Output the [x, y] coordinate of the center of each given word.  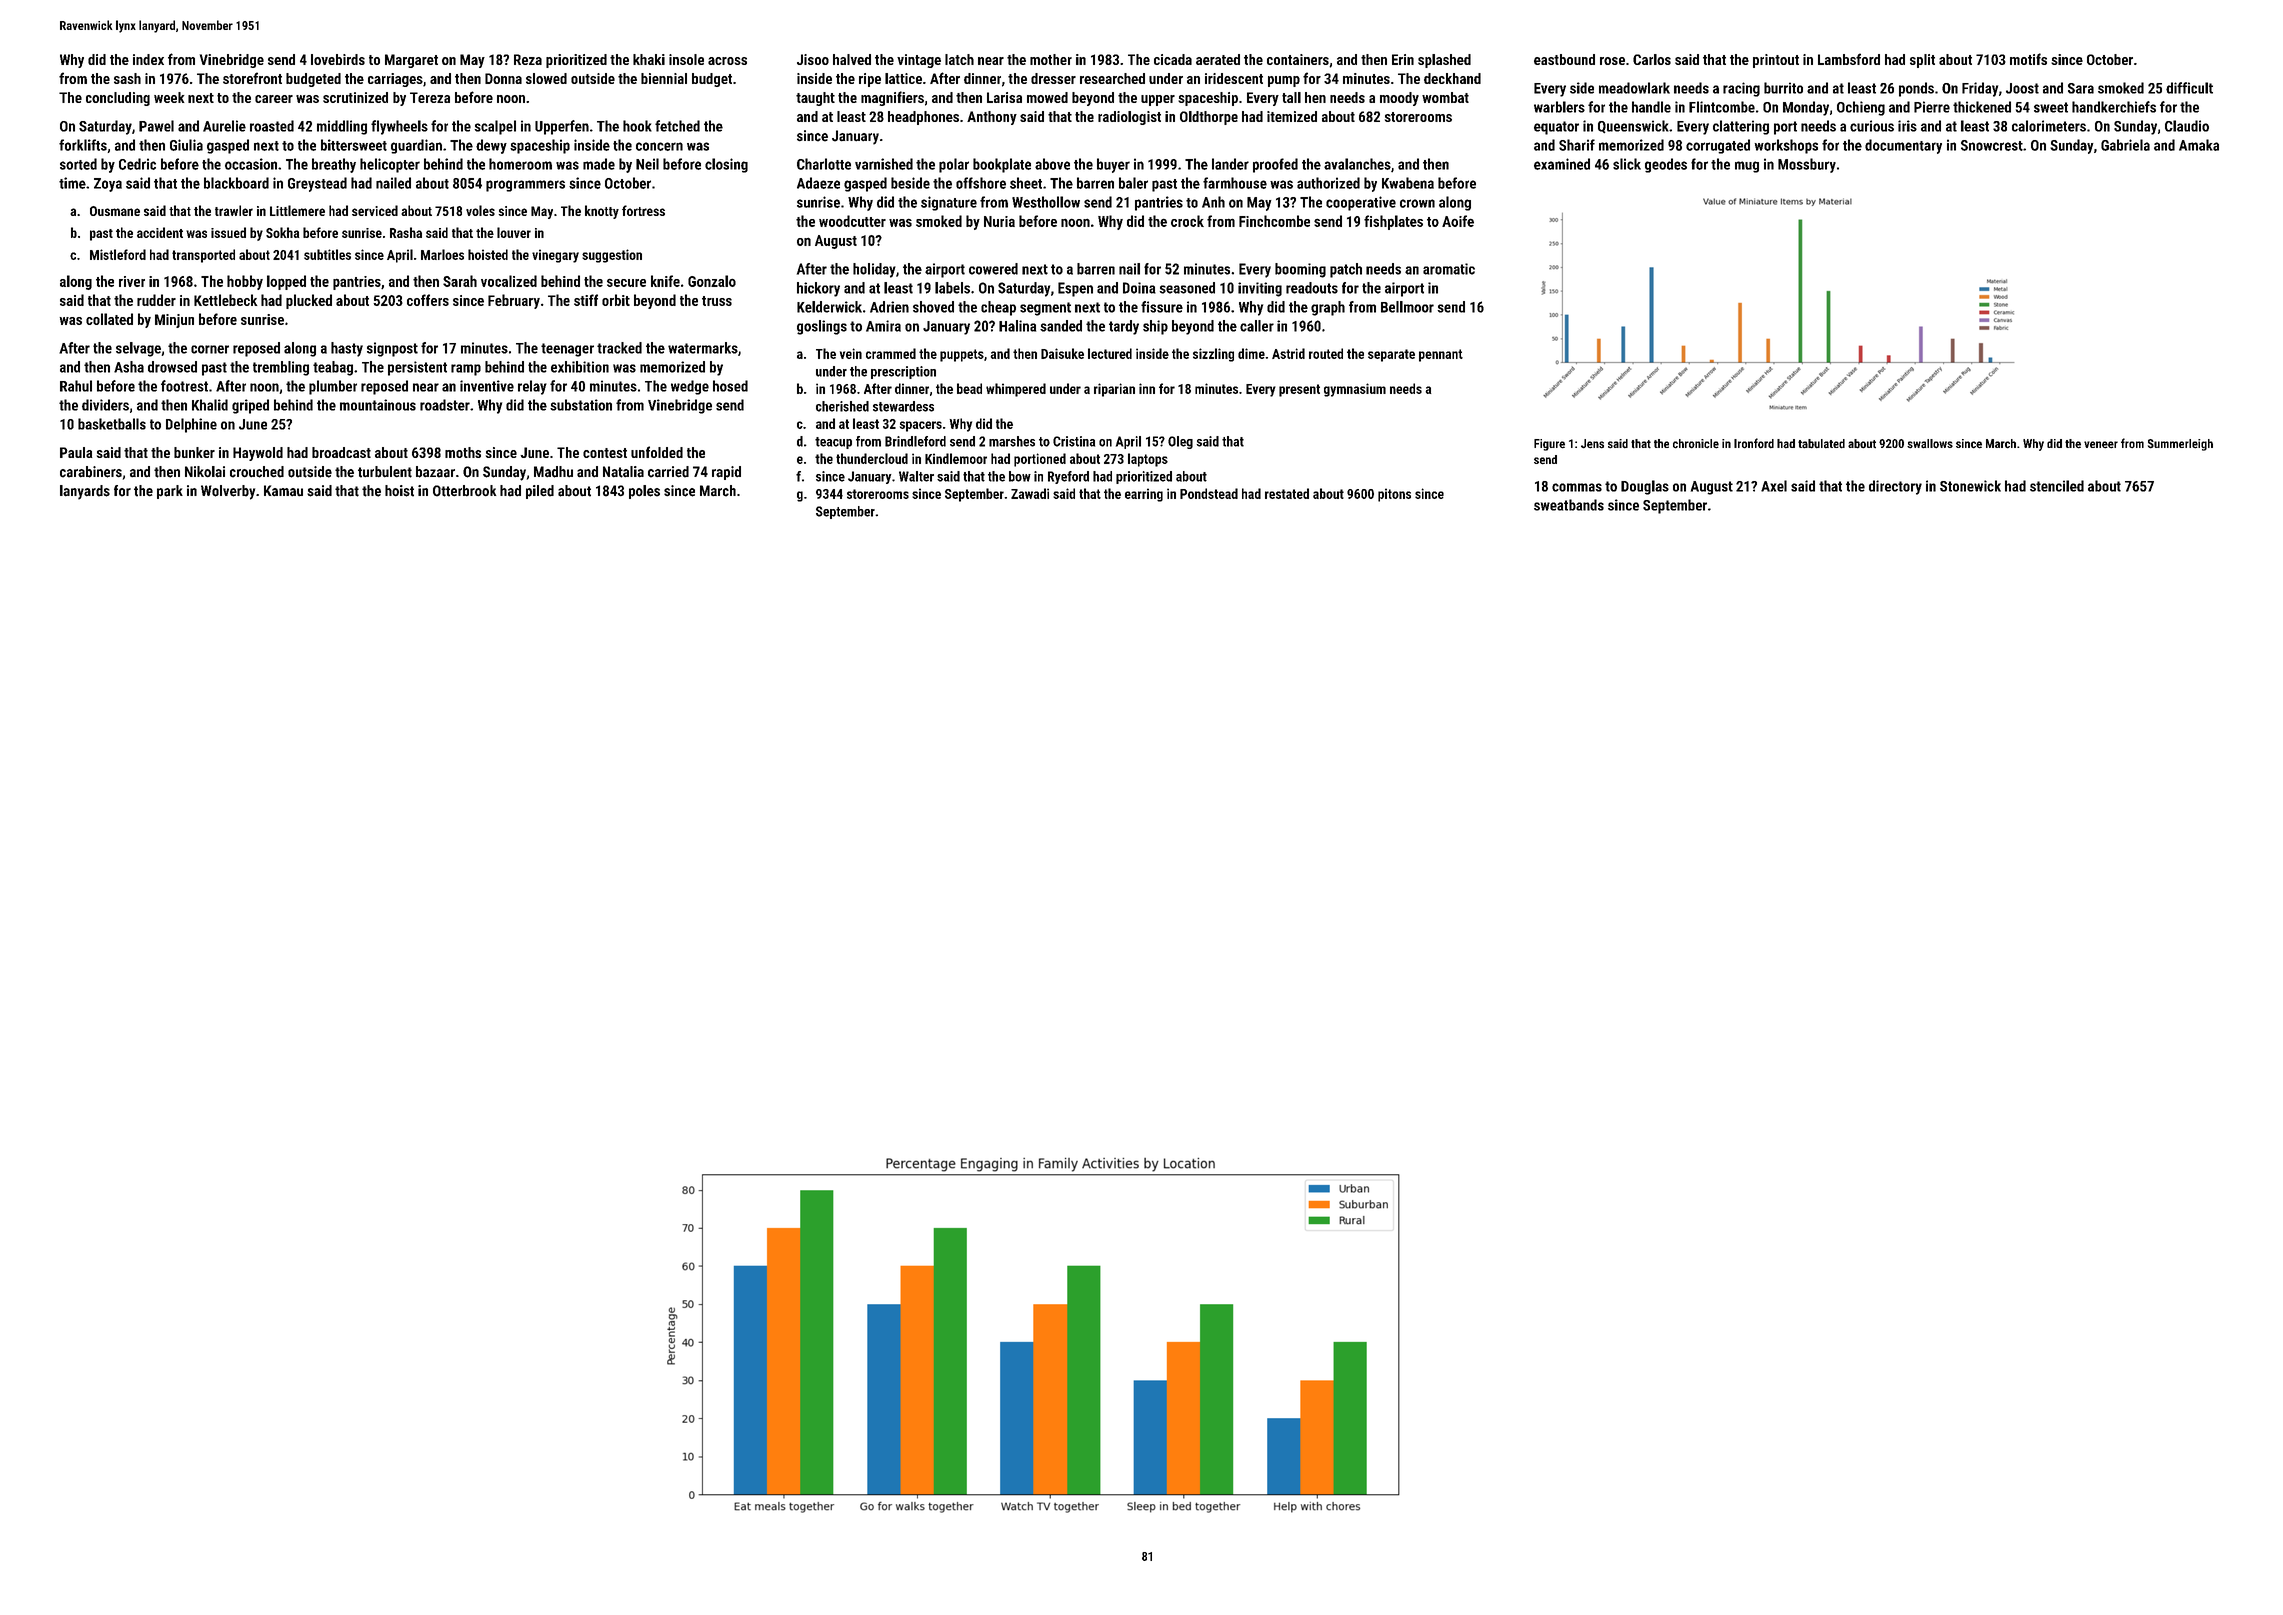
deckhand [1452, 78]
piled [540, 492]
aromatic [1449, 269]
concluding [118, 99]
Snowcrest [1992, 145]
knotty [602, 212]
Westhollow [1046, 202]
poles [644, 492]
